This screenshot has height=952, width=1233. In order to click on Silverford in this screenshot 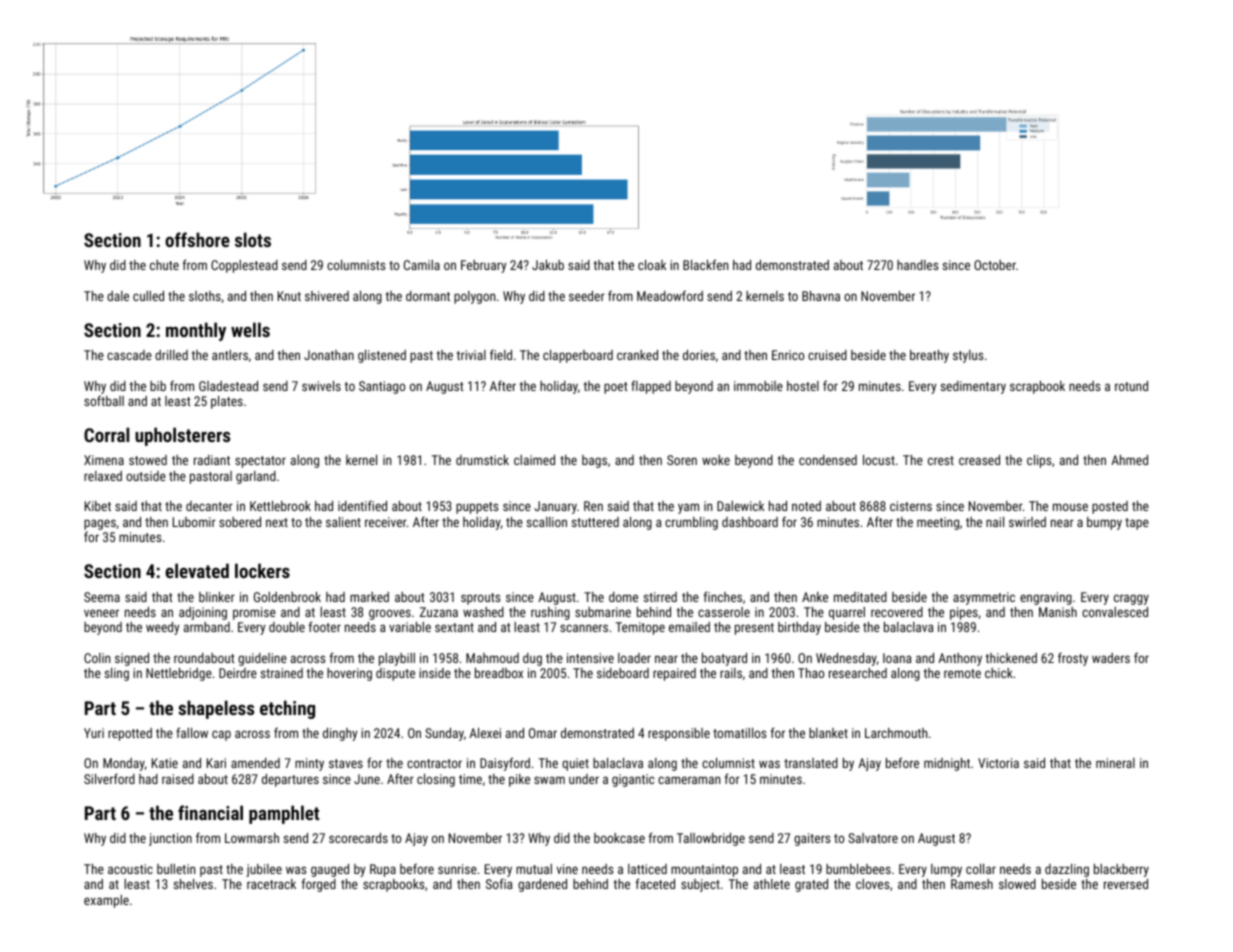, I will do `click(109, 778)`.
